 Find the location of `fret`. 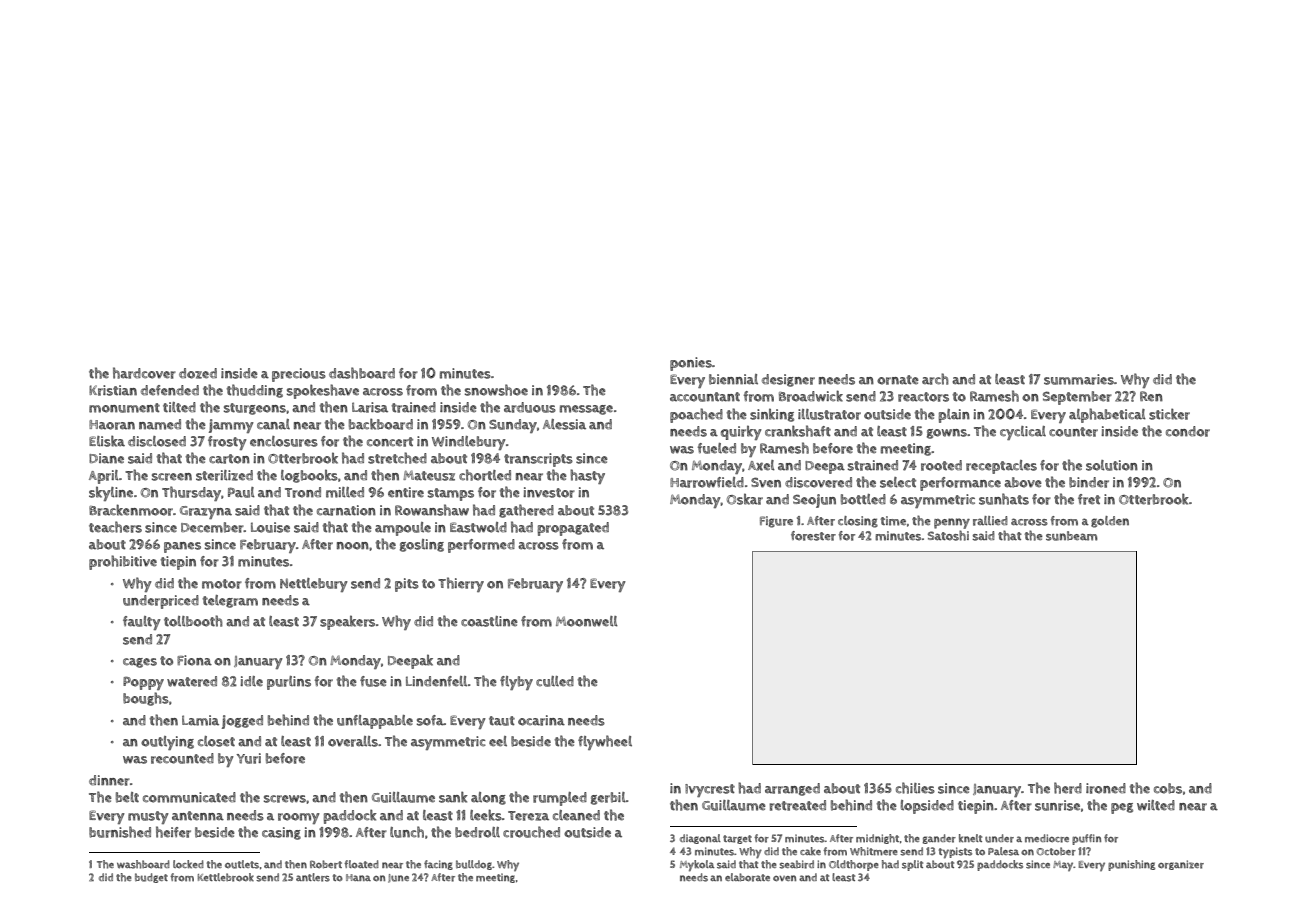

fret is located at coordinates (1089, 499).
